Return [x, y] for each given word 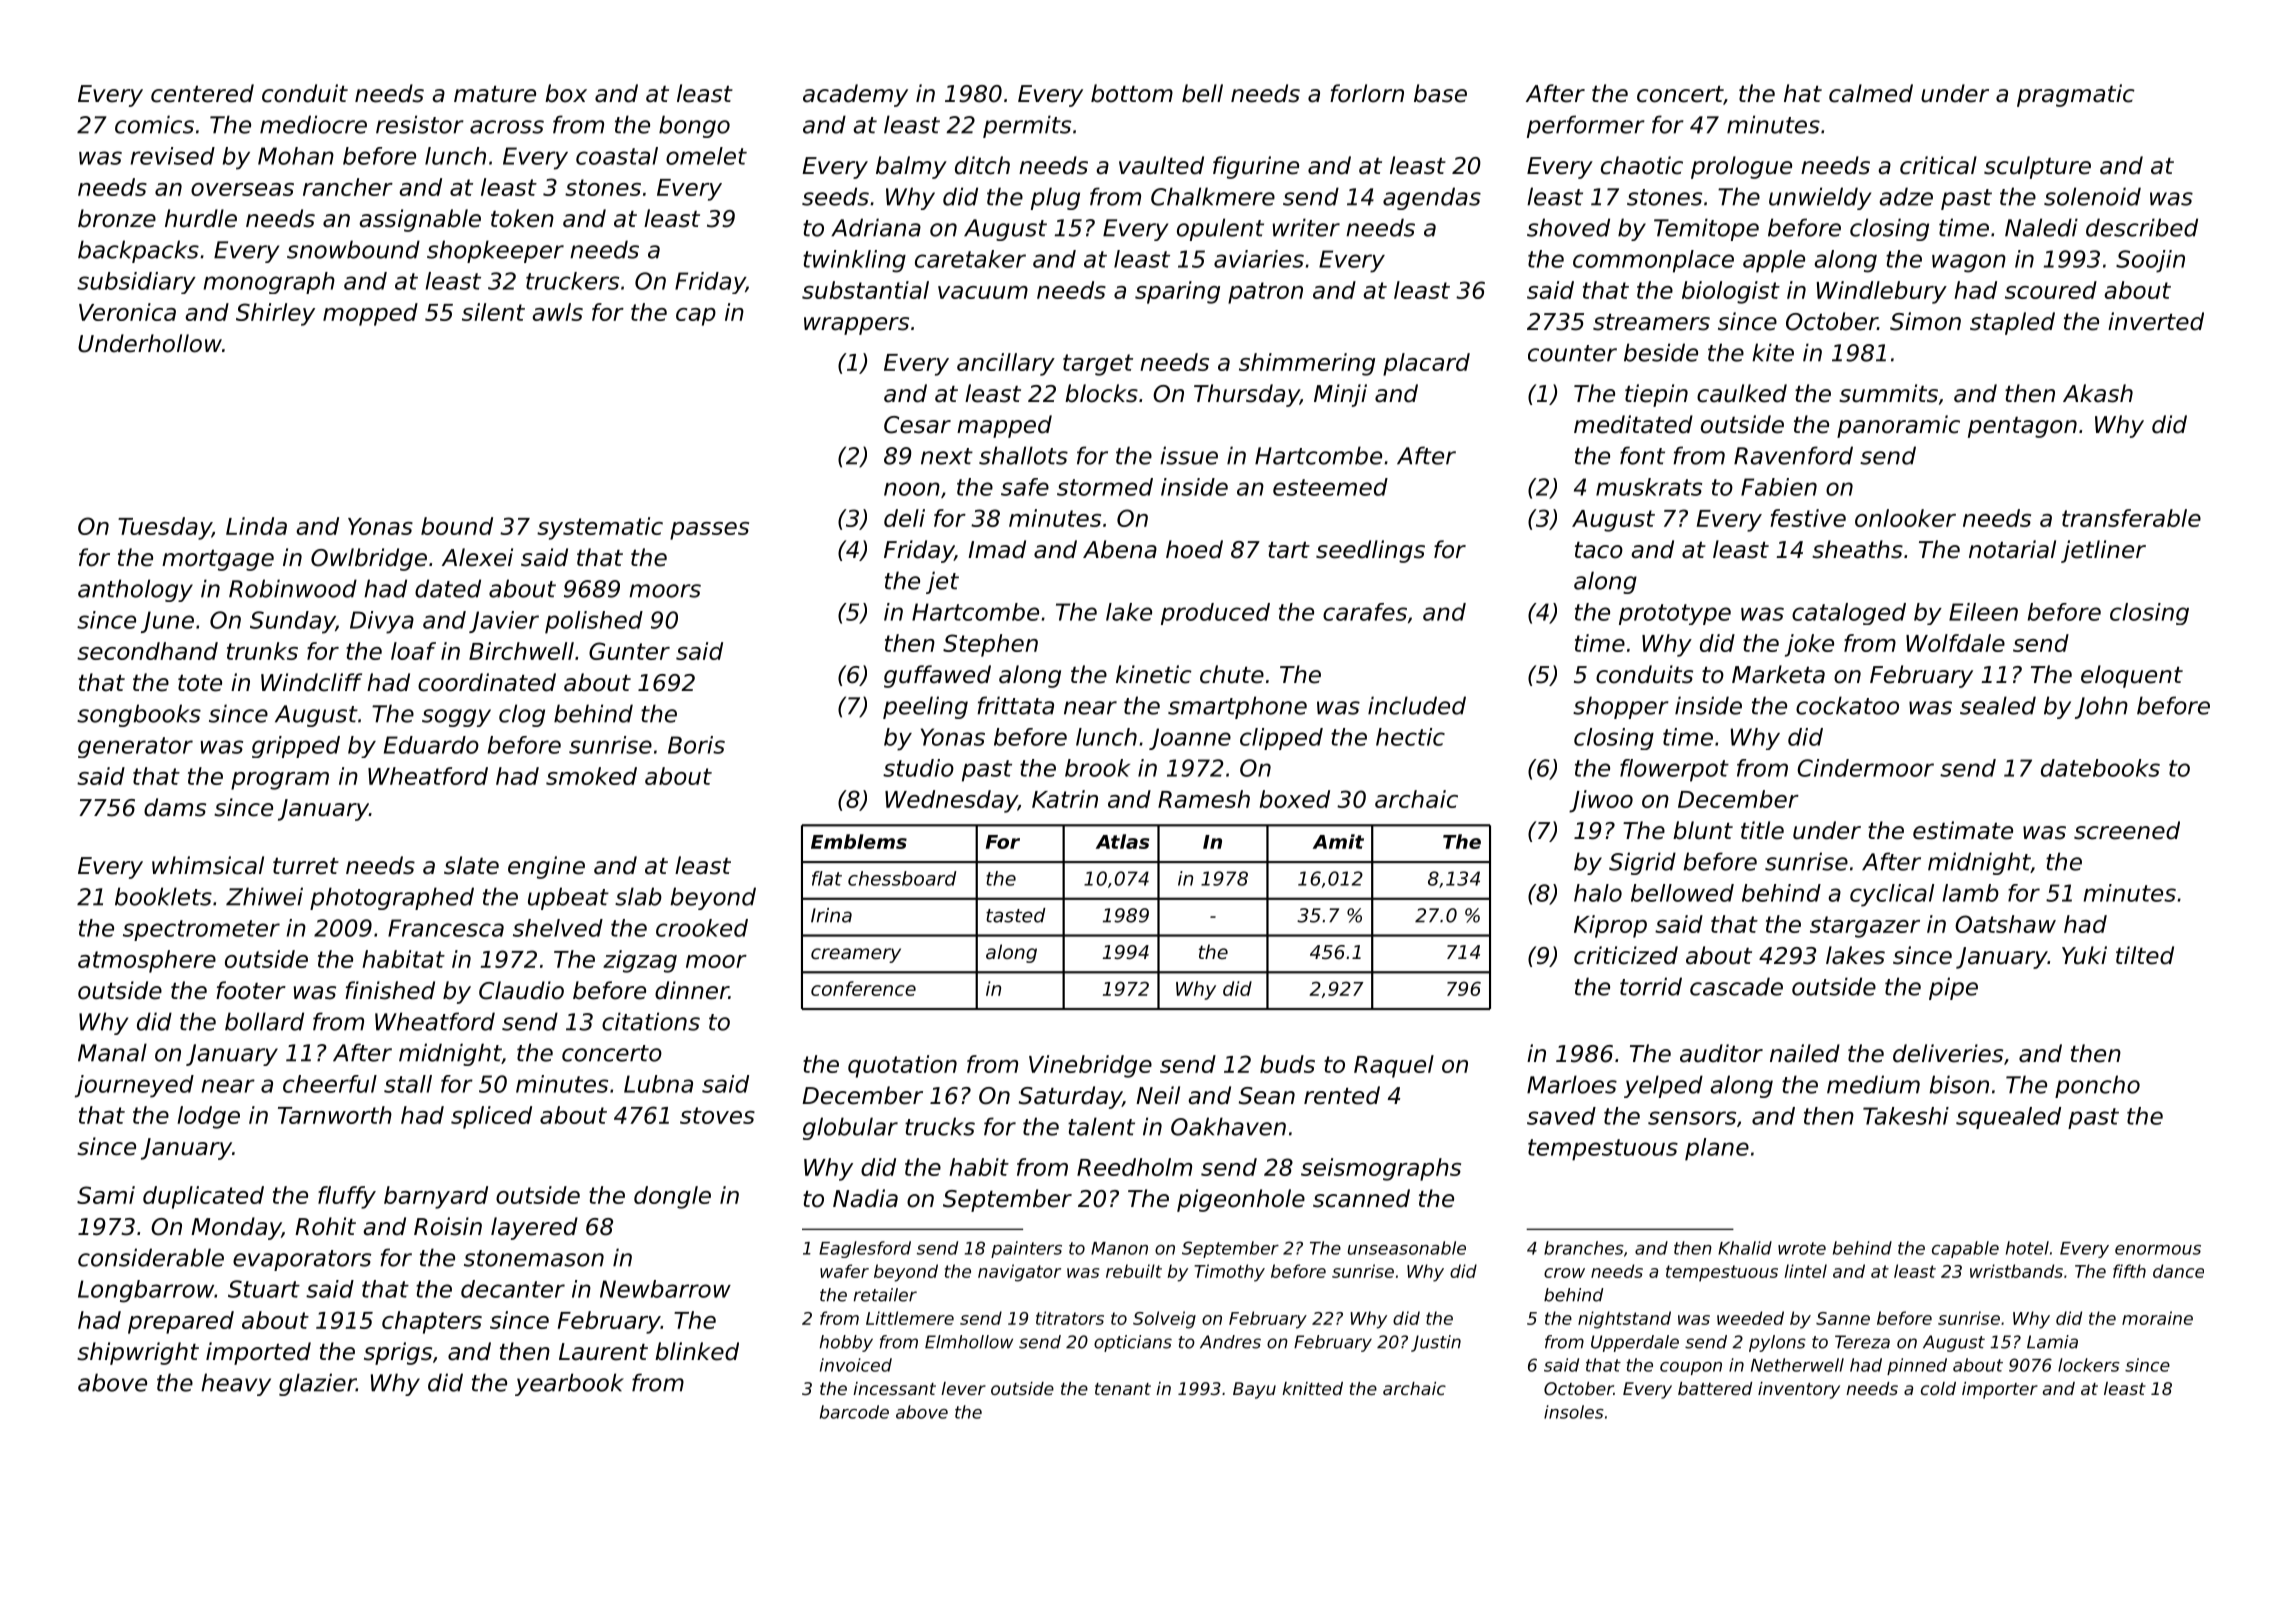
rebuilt [1134, 1271]
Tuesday [165, 528]
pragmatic [2076, 95]
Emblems [859, 841]
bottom [1132, 93]
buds [1287, 1064]
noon [912, 489]
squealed [2008, 1118]
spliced [491, 1117]
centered [202, 93]
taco [1599, 550]
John [2101, 707]
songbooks [139, 715]
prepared [181, 1322]
